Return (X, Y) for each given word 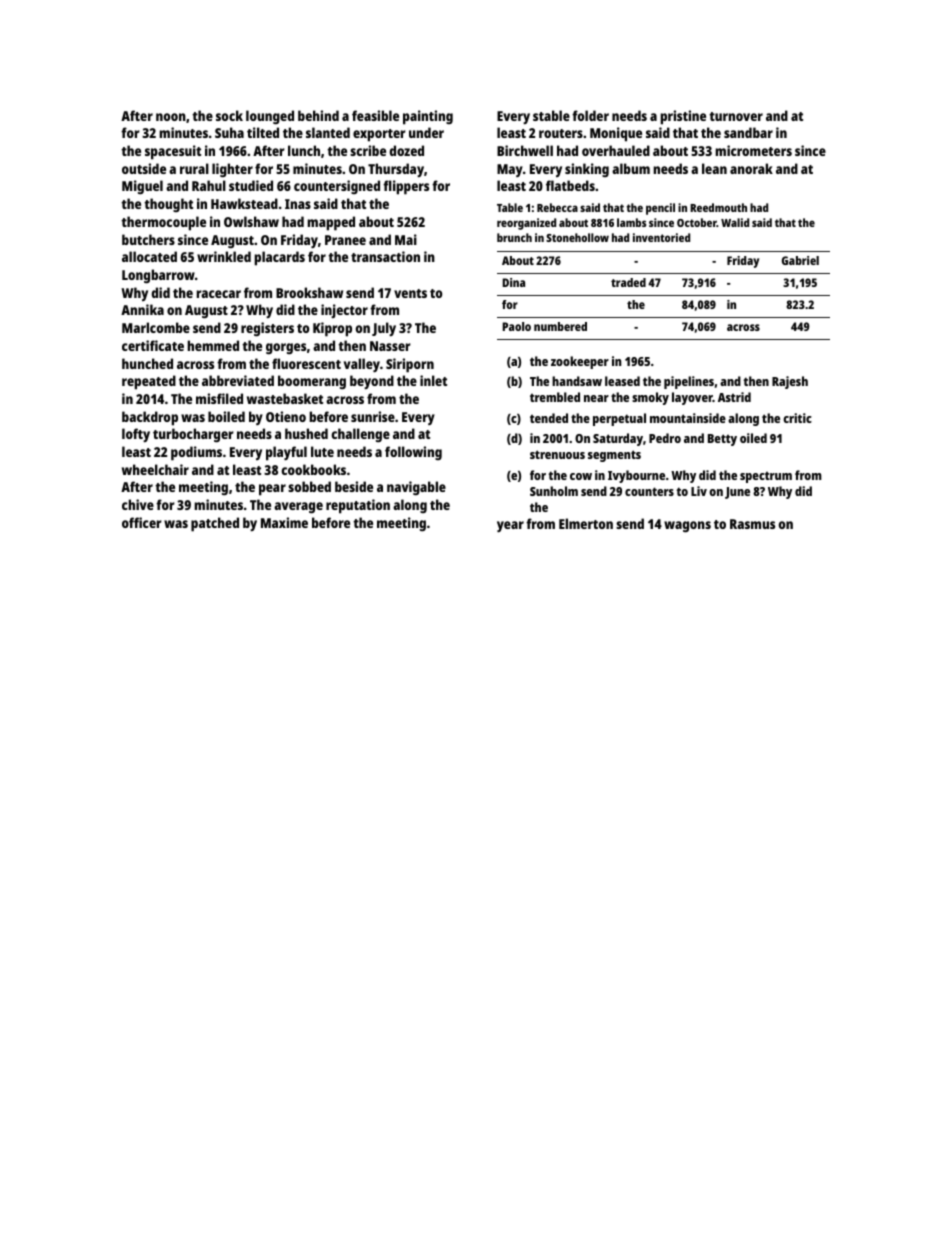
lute (322, 451)
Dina (513, 282)
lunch (304, 150)
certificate (153, 345)
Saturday (618, 439)
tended (549, 418)
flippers (406, 187)
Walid (735, 222)
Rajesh (790, 382)
